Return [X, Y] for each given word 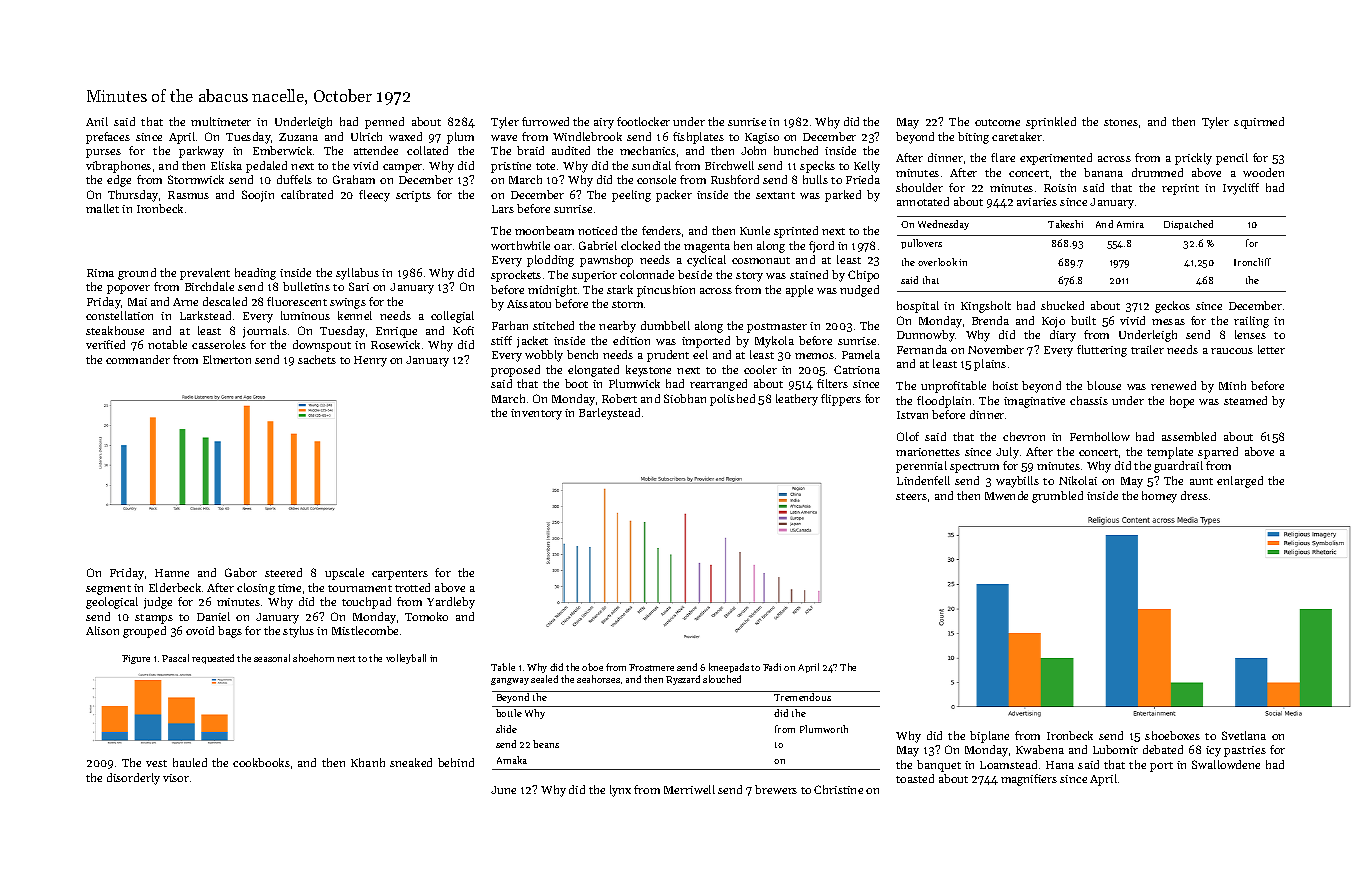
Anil [97, 121]
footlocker [643, 121]
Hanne [172, 573]
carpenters [400, 575]
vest [156, 763]
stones [1121, 122]
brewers [776, 789]
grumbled [1057, 497]
